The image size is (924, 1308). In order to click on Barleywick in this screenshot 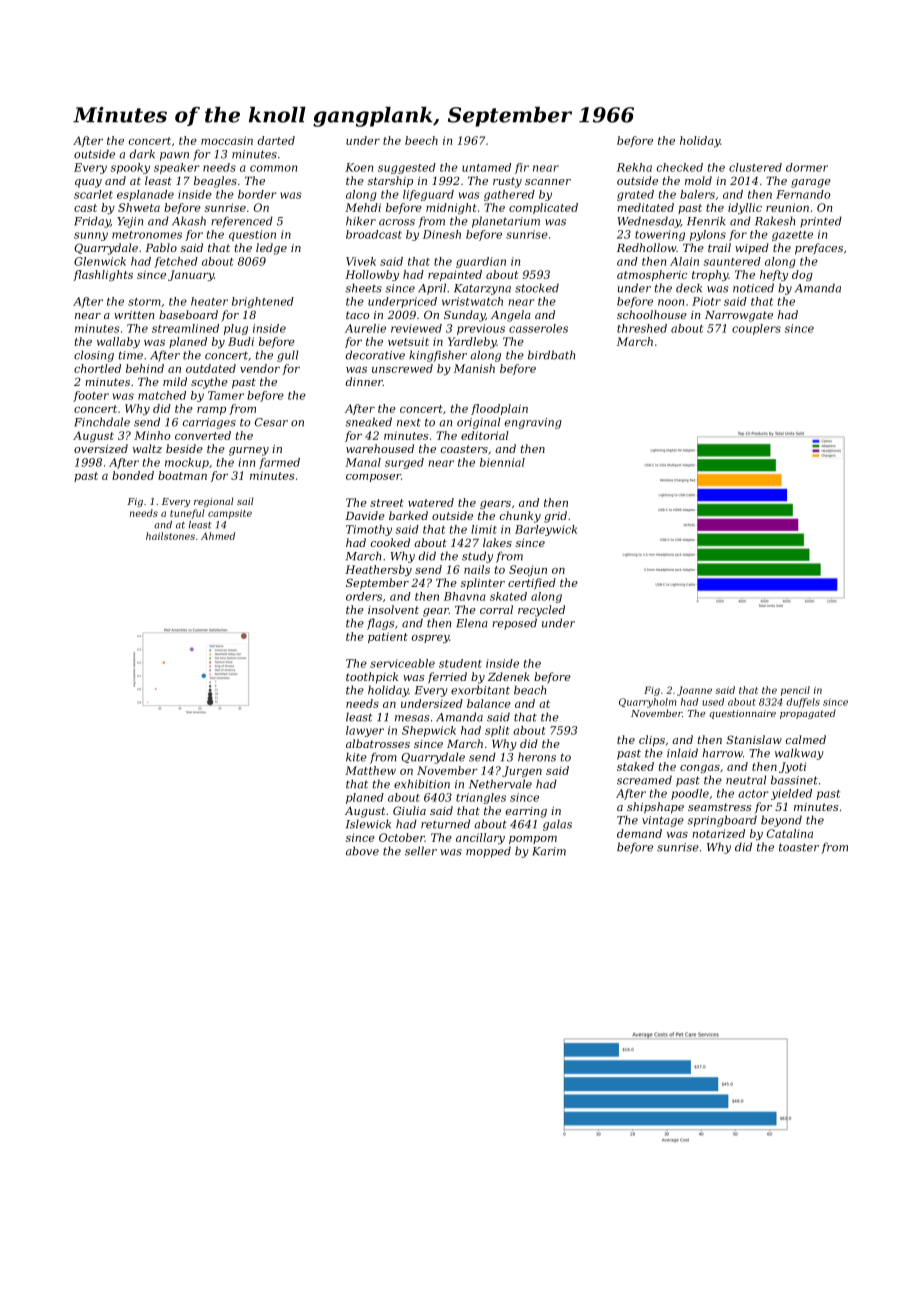, I will do `click(546, 530)`.
